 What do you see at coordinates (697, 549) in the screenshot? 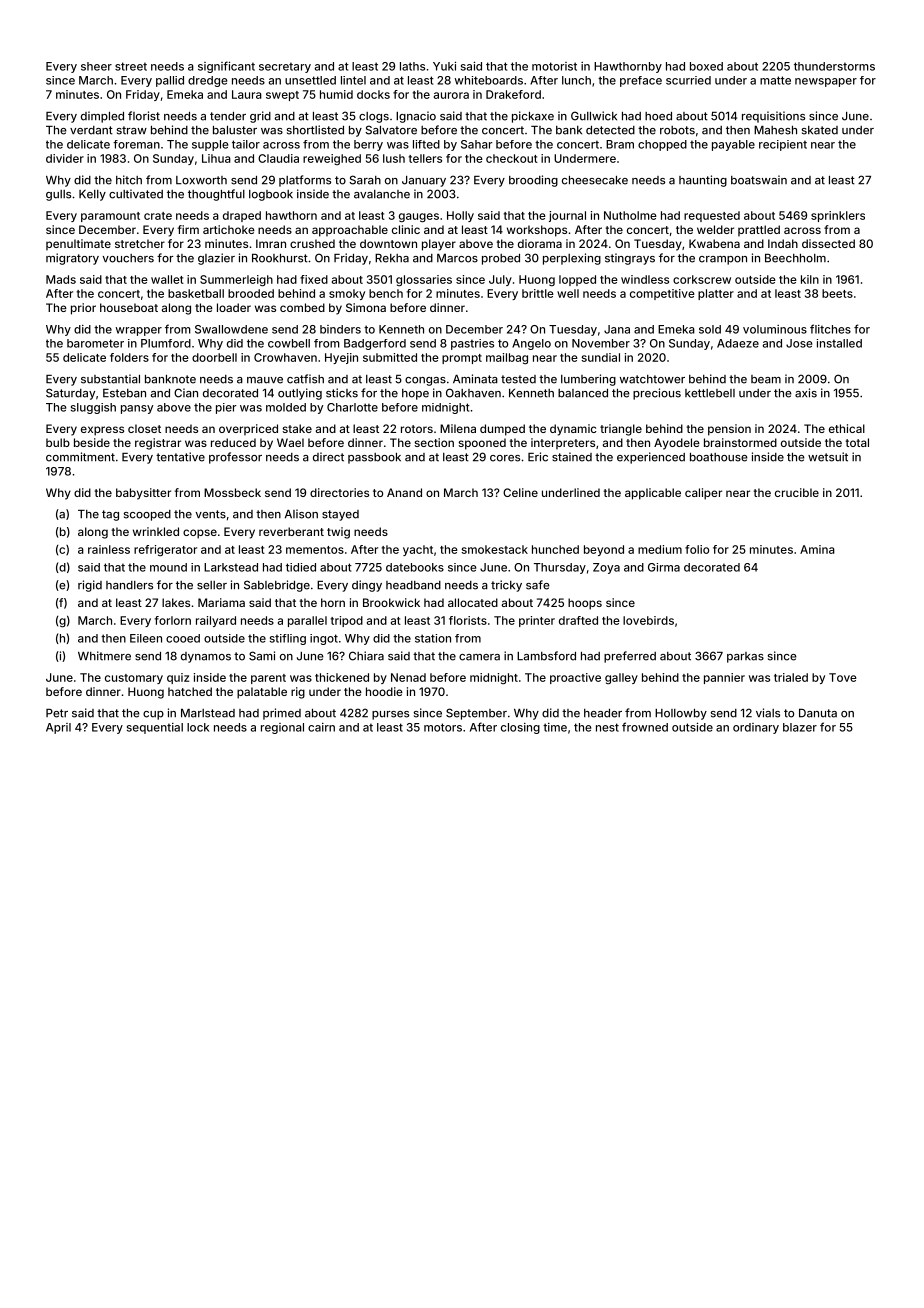
I see `folio` at bounding box center [697, 549].
